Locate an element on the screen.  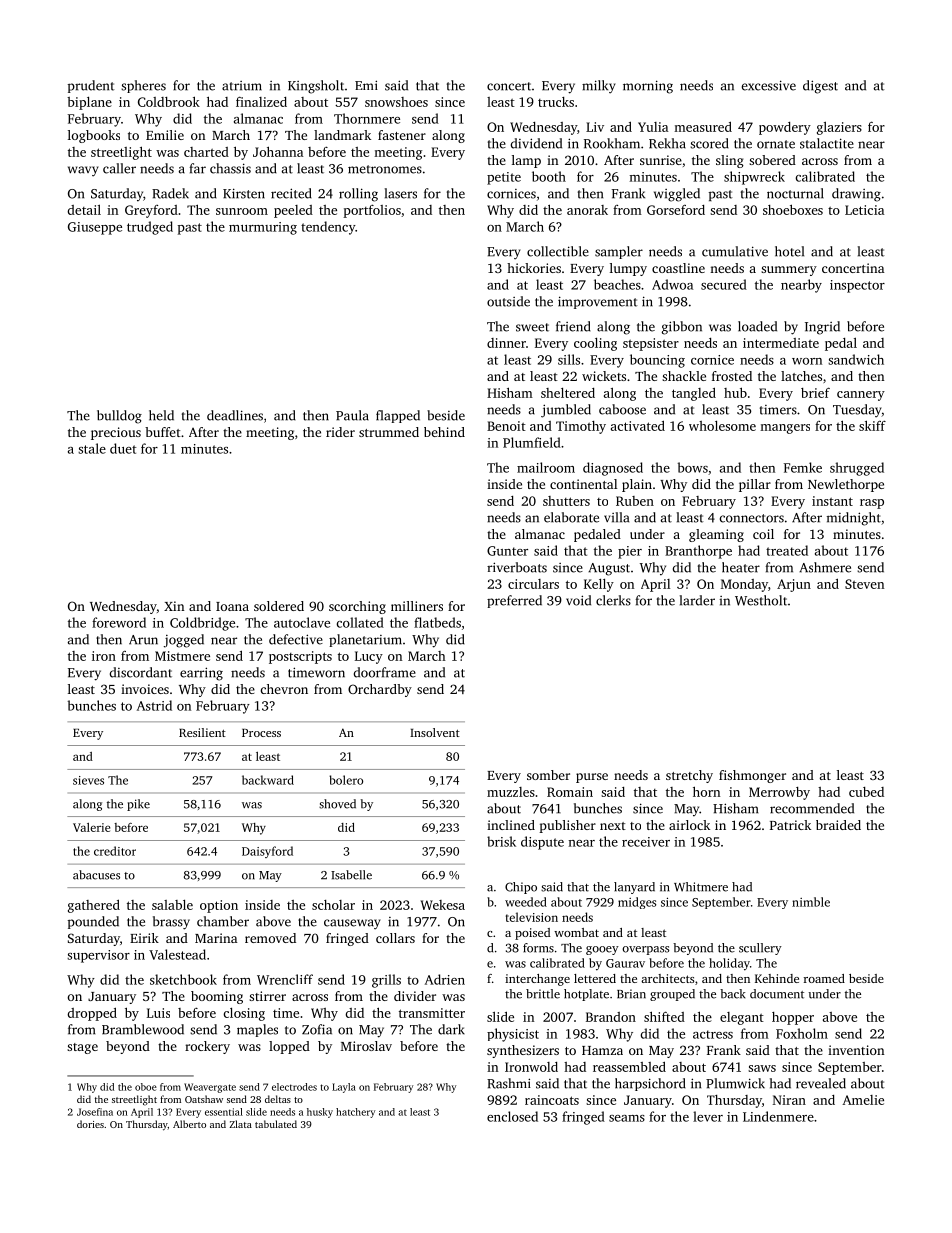
Astrid is located at coordinates (154, 705).
